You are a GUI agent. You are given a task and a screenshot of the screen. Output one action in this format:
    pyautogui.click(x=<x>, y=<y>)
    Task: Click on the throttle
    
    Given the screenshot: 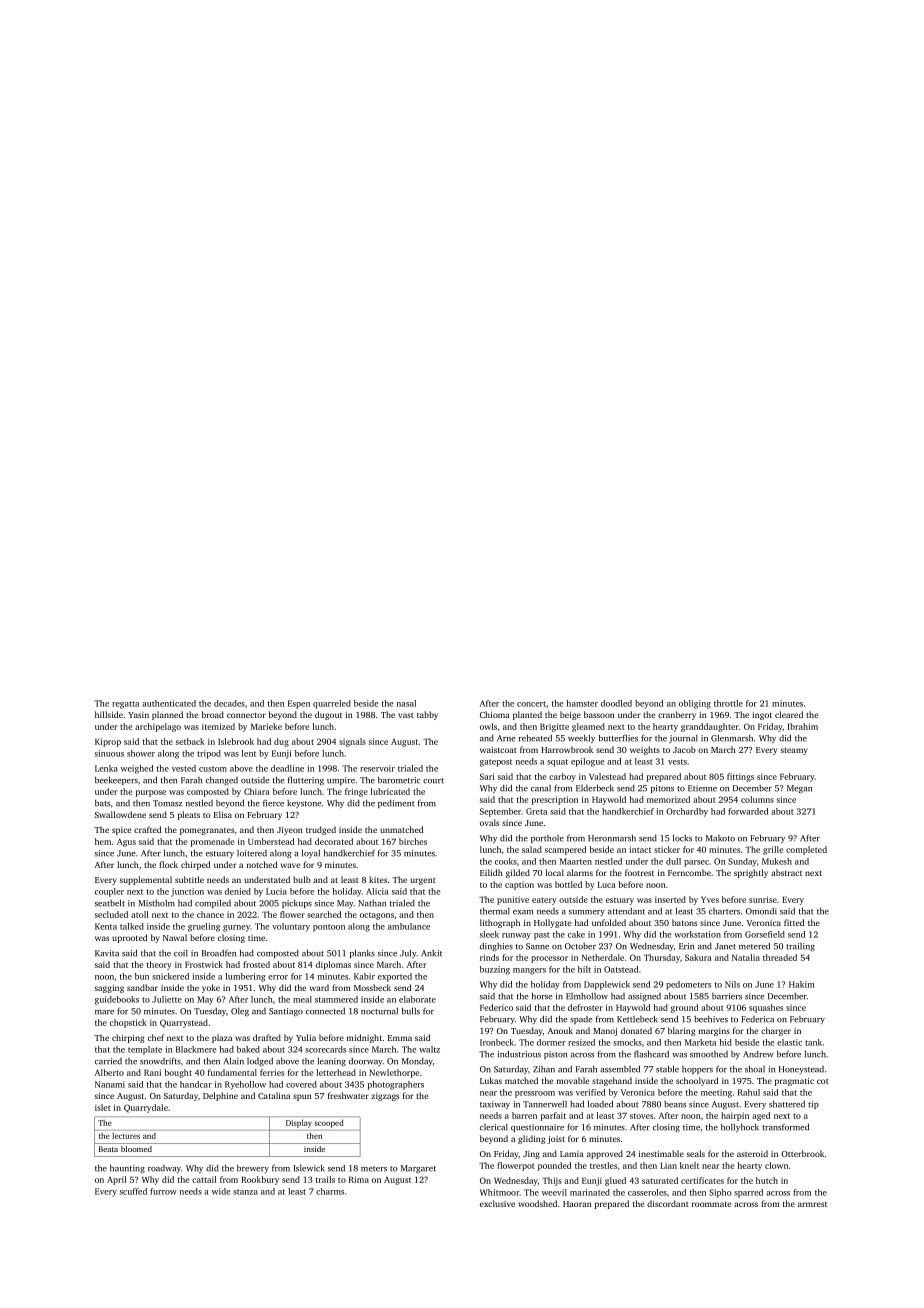 What is the action you would take?
    pyautogui.click(x=728, y=703)
